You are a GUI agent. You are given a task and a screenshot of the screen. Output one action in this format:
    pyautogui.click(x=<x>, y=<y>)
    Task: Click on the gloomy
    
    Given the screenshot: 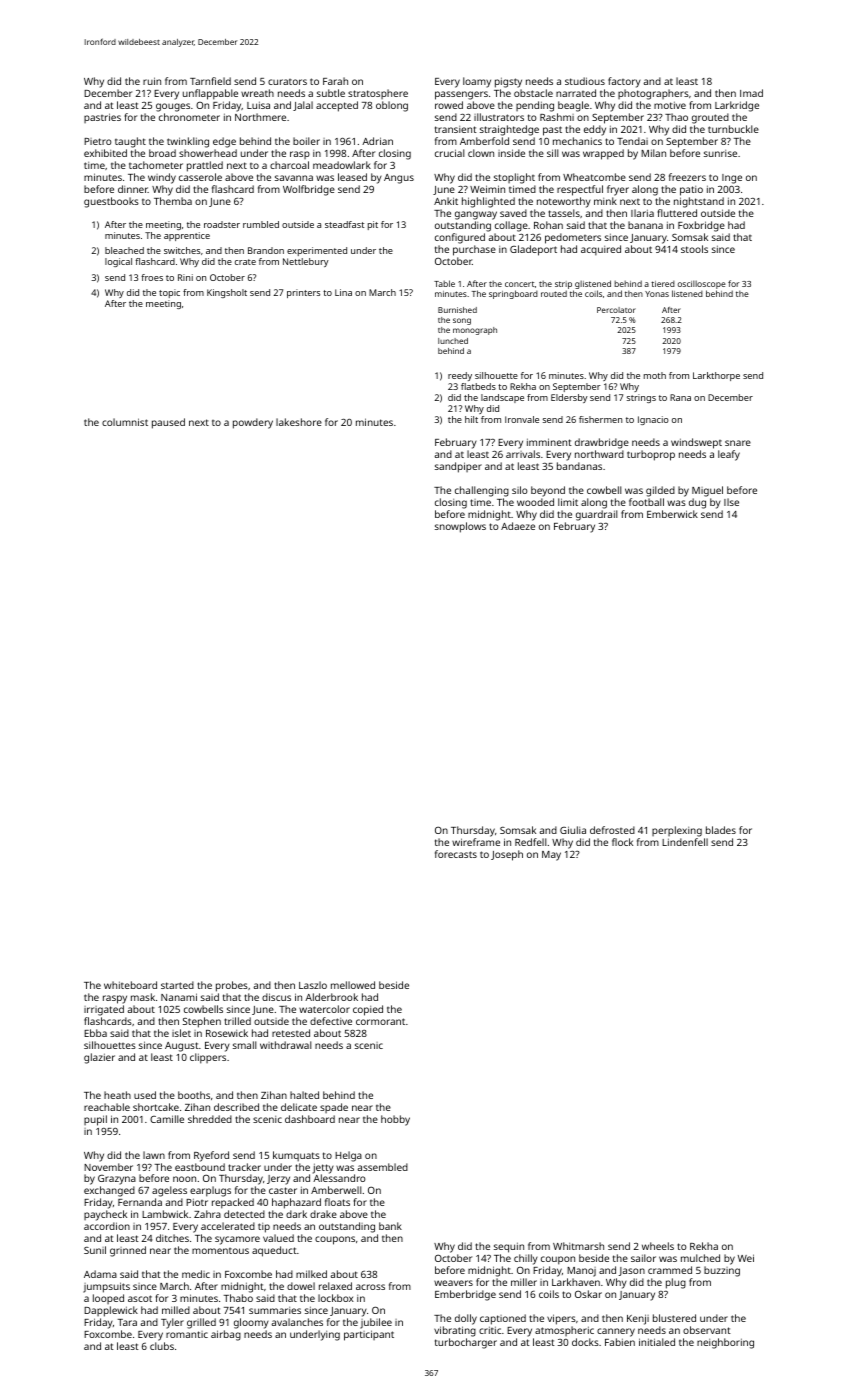 What is the action you would take?
    pyautogui.click(x=251, y=1323)
